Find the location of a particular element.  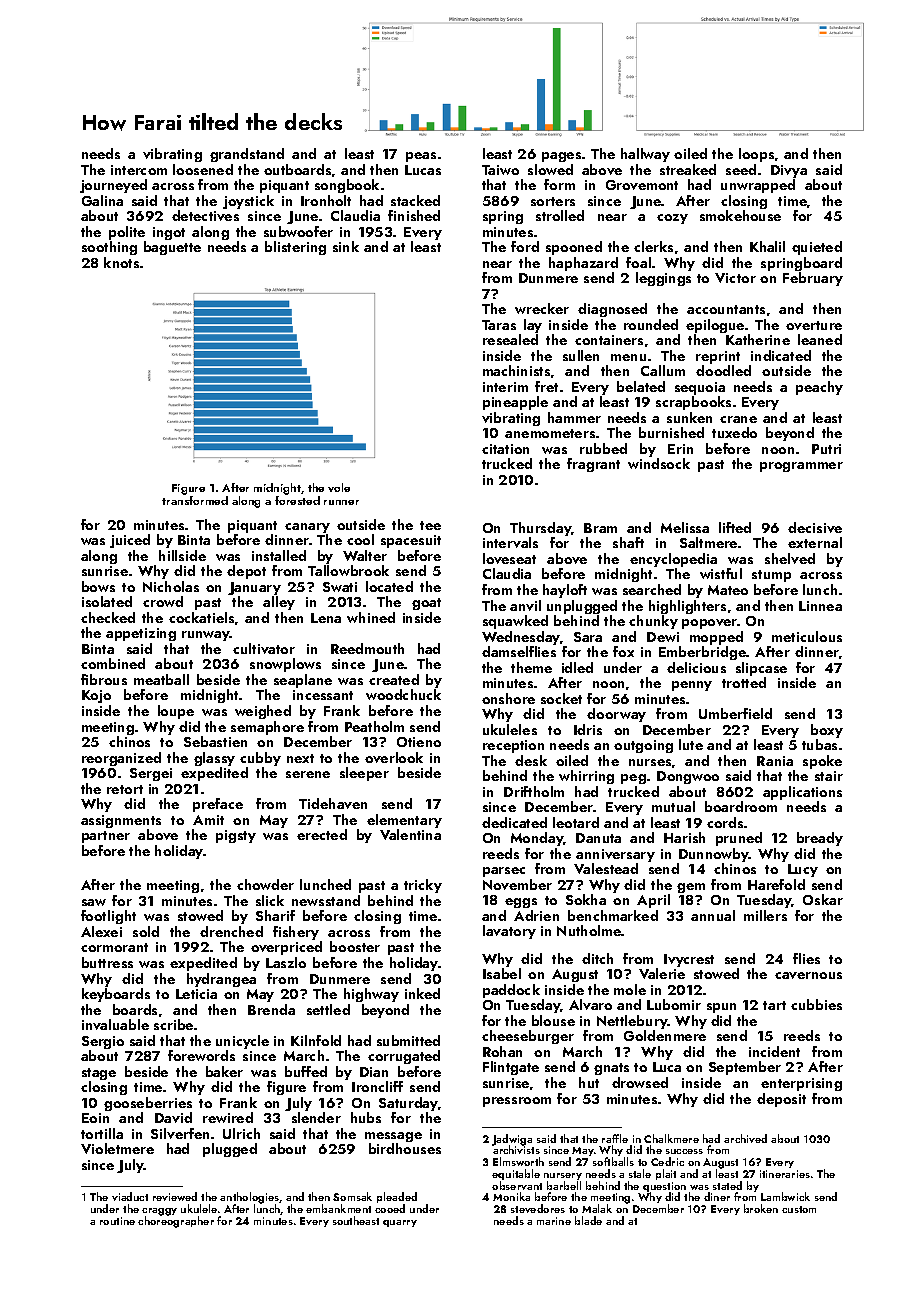

hallway is located at coordinates (645, 155).
